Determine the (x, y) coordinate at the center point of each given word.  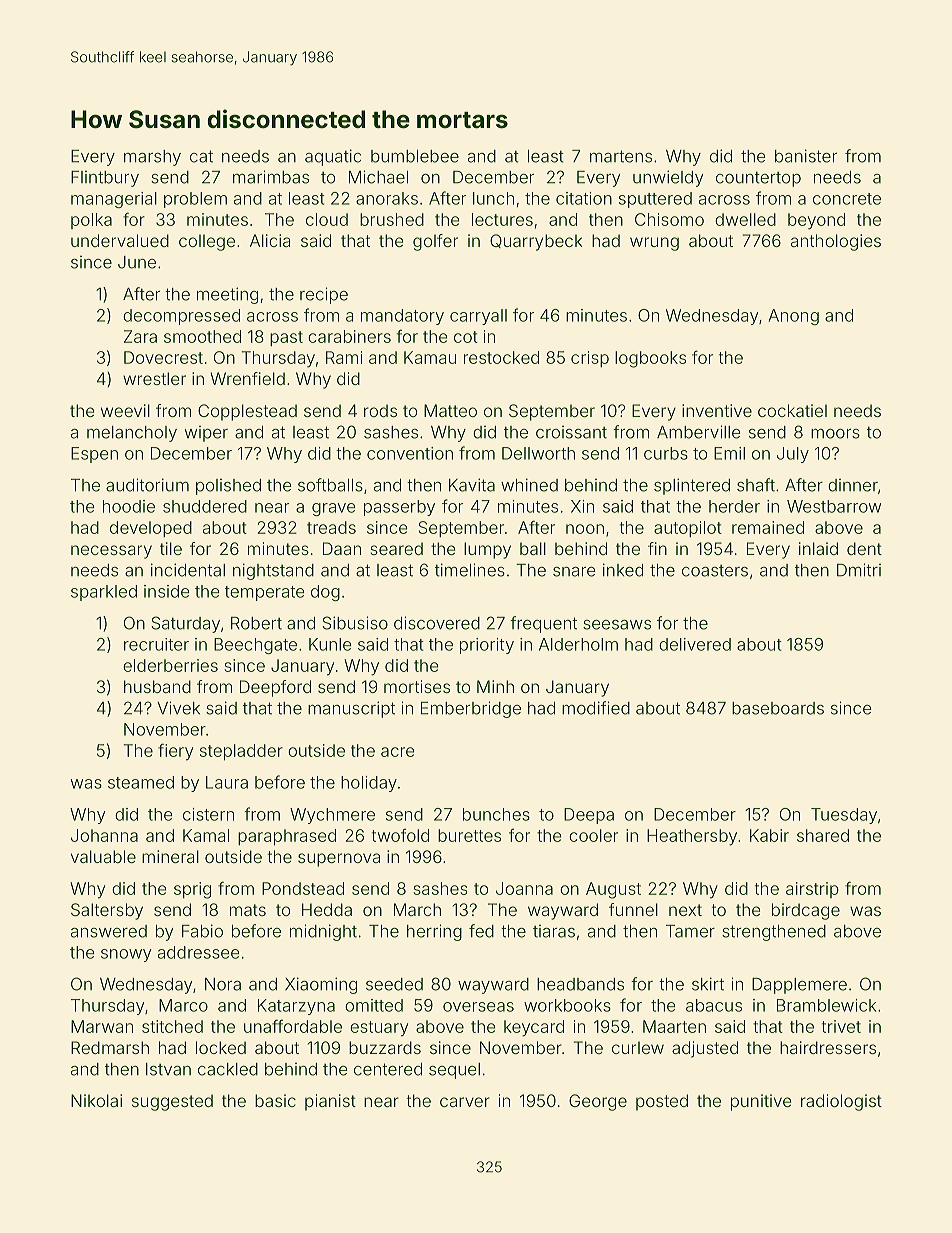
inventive (717, 410)
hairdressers (828, 1047)
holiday (369, 784)
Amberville (698, 432)
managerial (114, 200)
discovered (437, 623)
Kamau (430, 357)
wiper (206, 434)
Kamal (206, 835)
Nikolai (96, 1100)
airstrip (812, 890)
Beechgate (255, 646)
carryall (478, 317)
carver (465, 1102)
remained (768, 527)
